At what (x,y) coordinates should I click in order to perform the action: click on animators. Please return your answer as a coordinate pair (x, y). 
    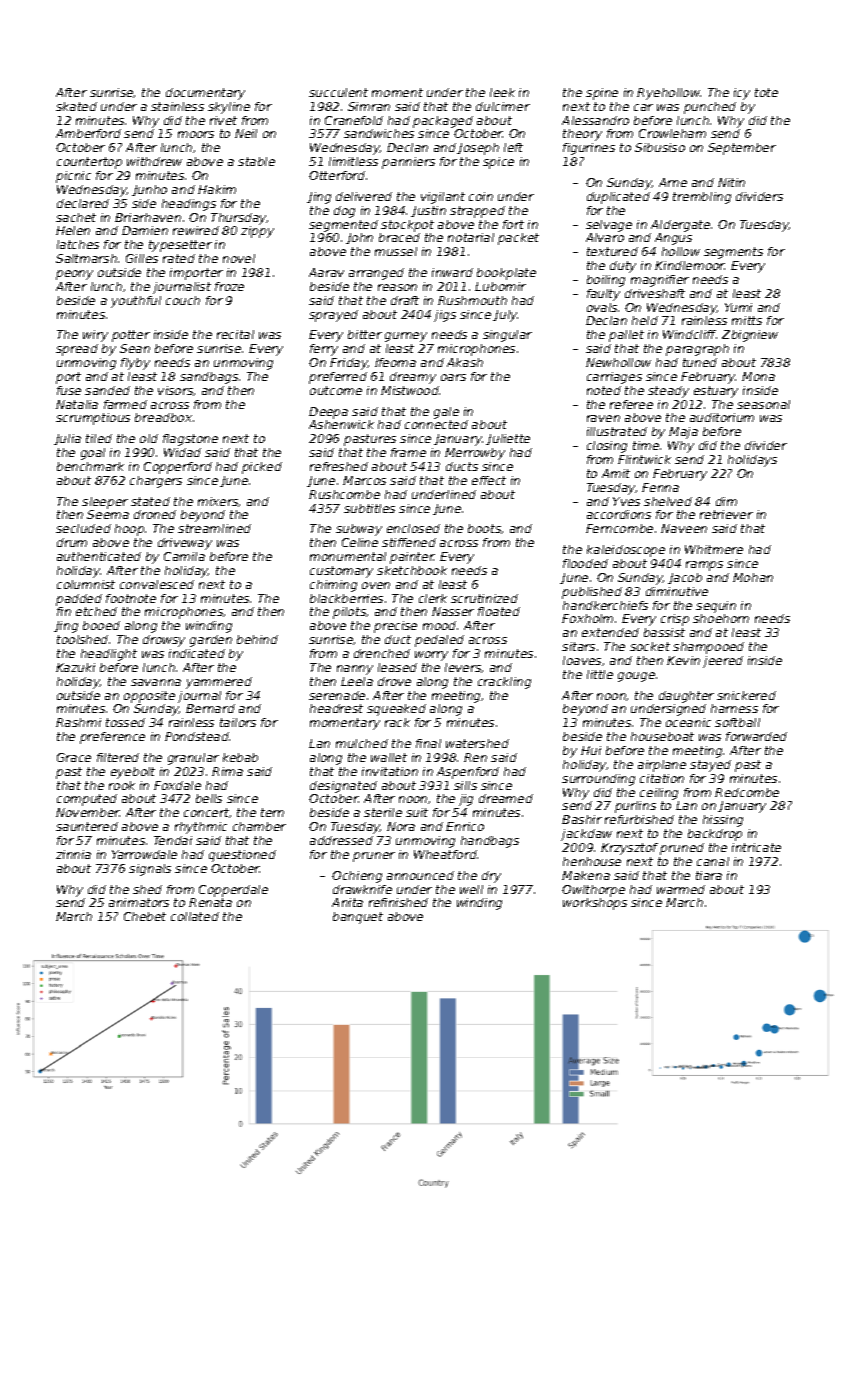
    Looking at the image, I should click on (139, 902).
